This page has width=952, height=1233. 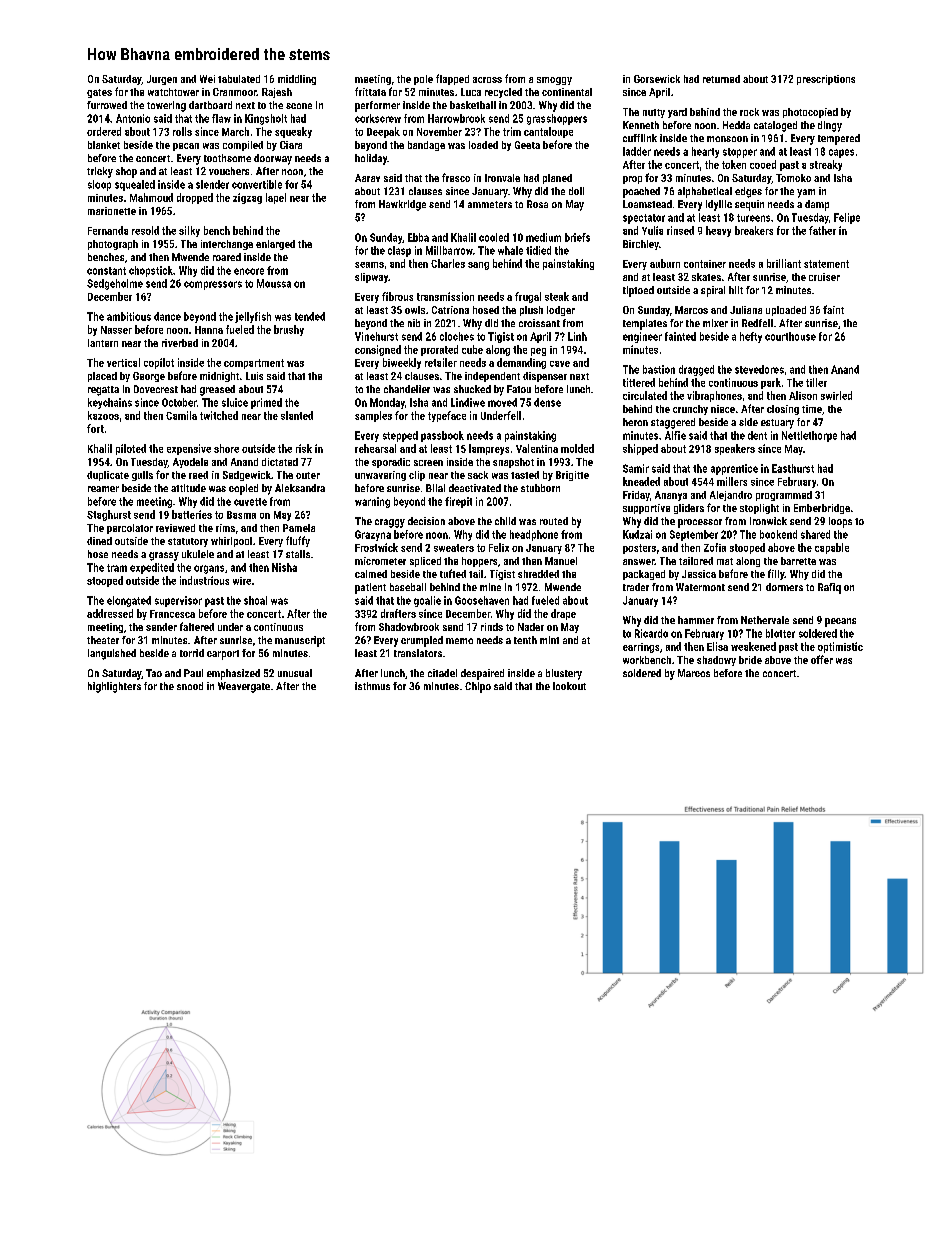 I want to click on constant, so click(x=106, y=271).
